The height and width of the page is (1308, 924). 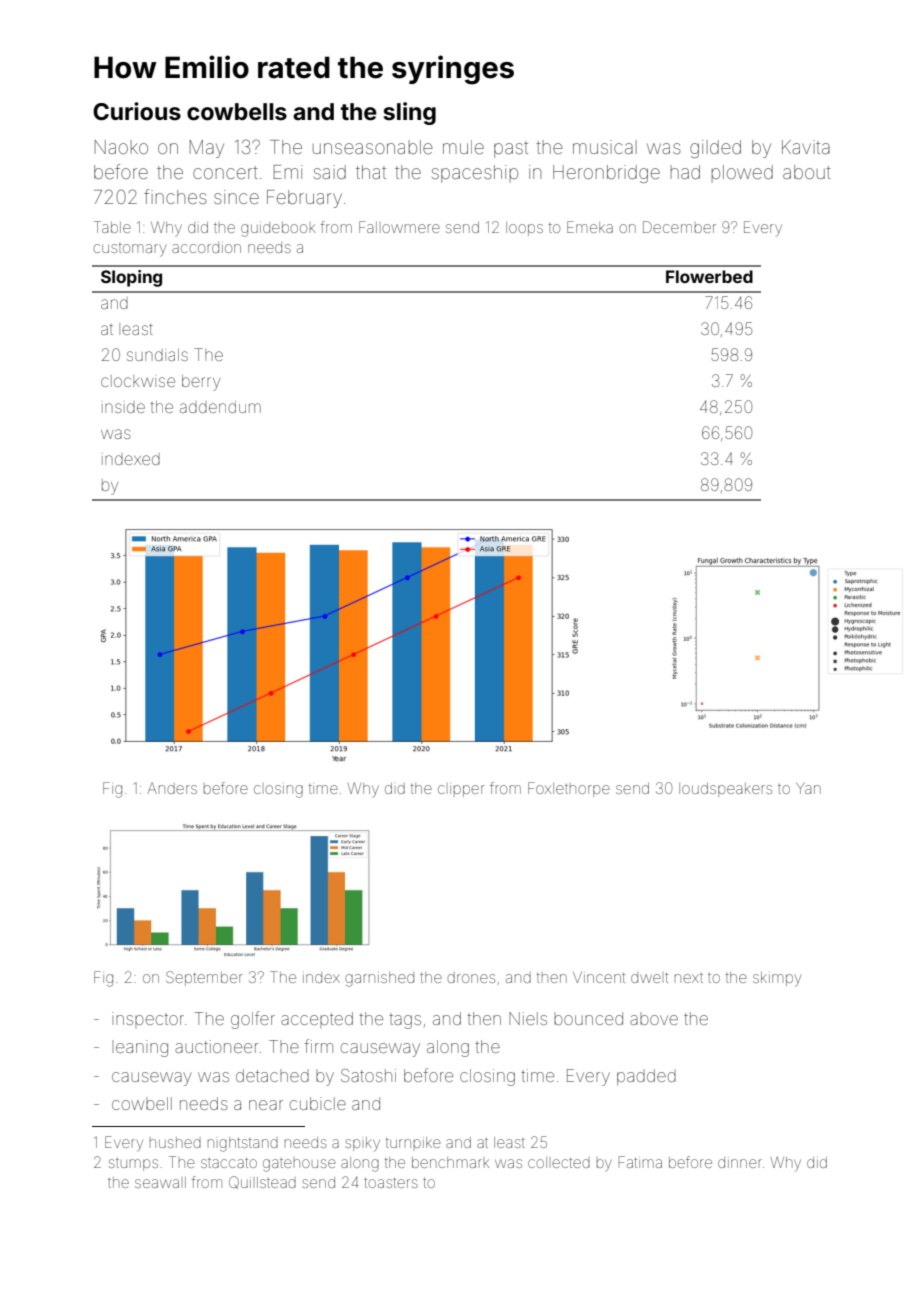 What do you see at coordinates (160, 1182) in the page?
I see `seawall` at bounding box center [160, 1182].
